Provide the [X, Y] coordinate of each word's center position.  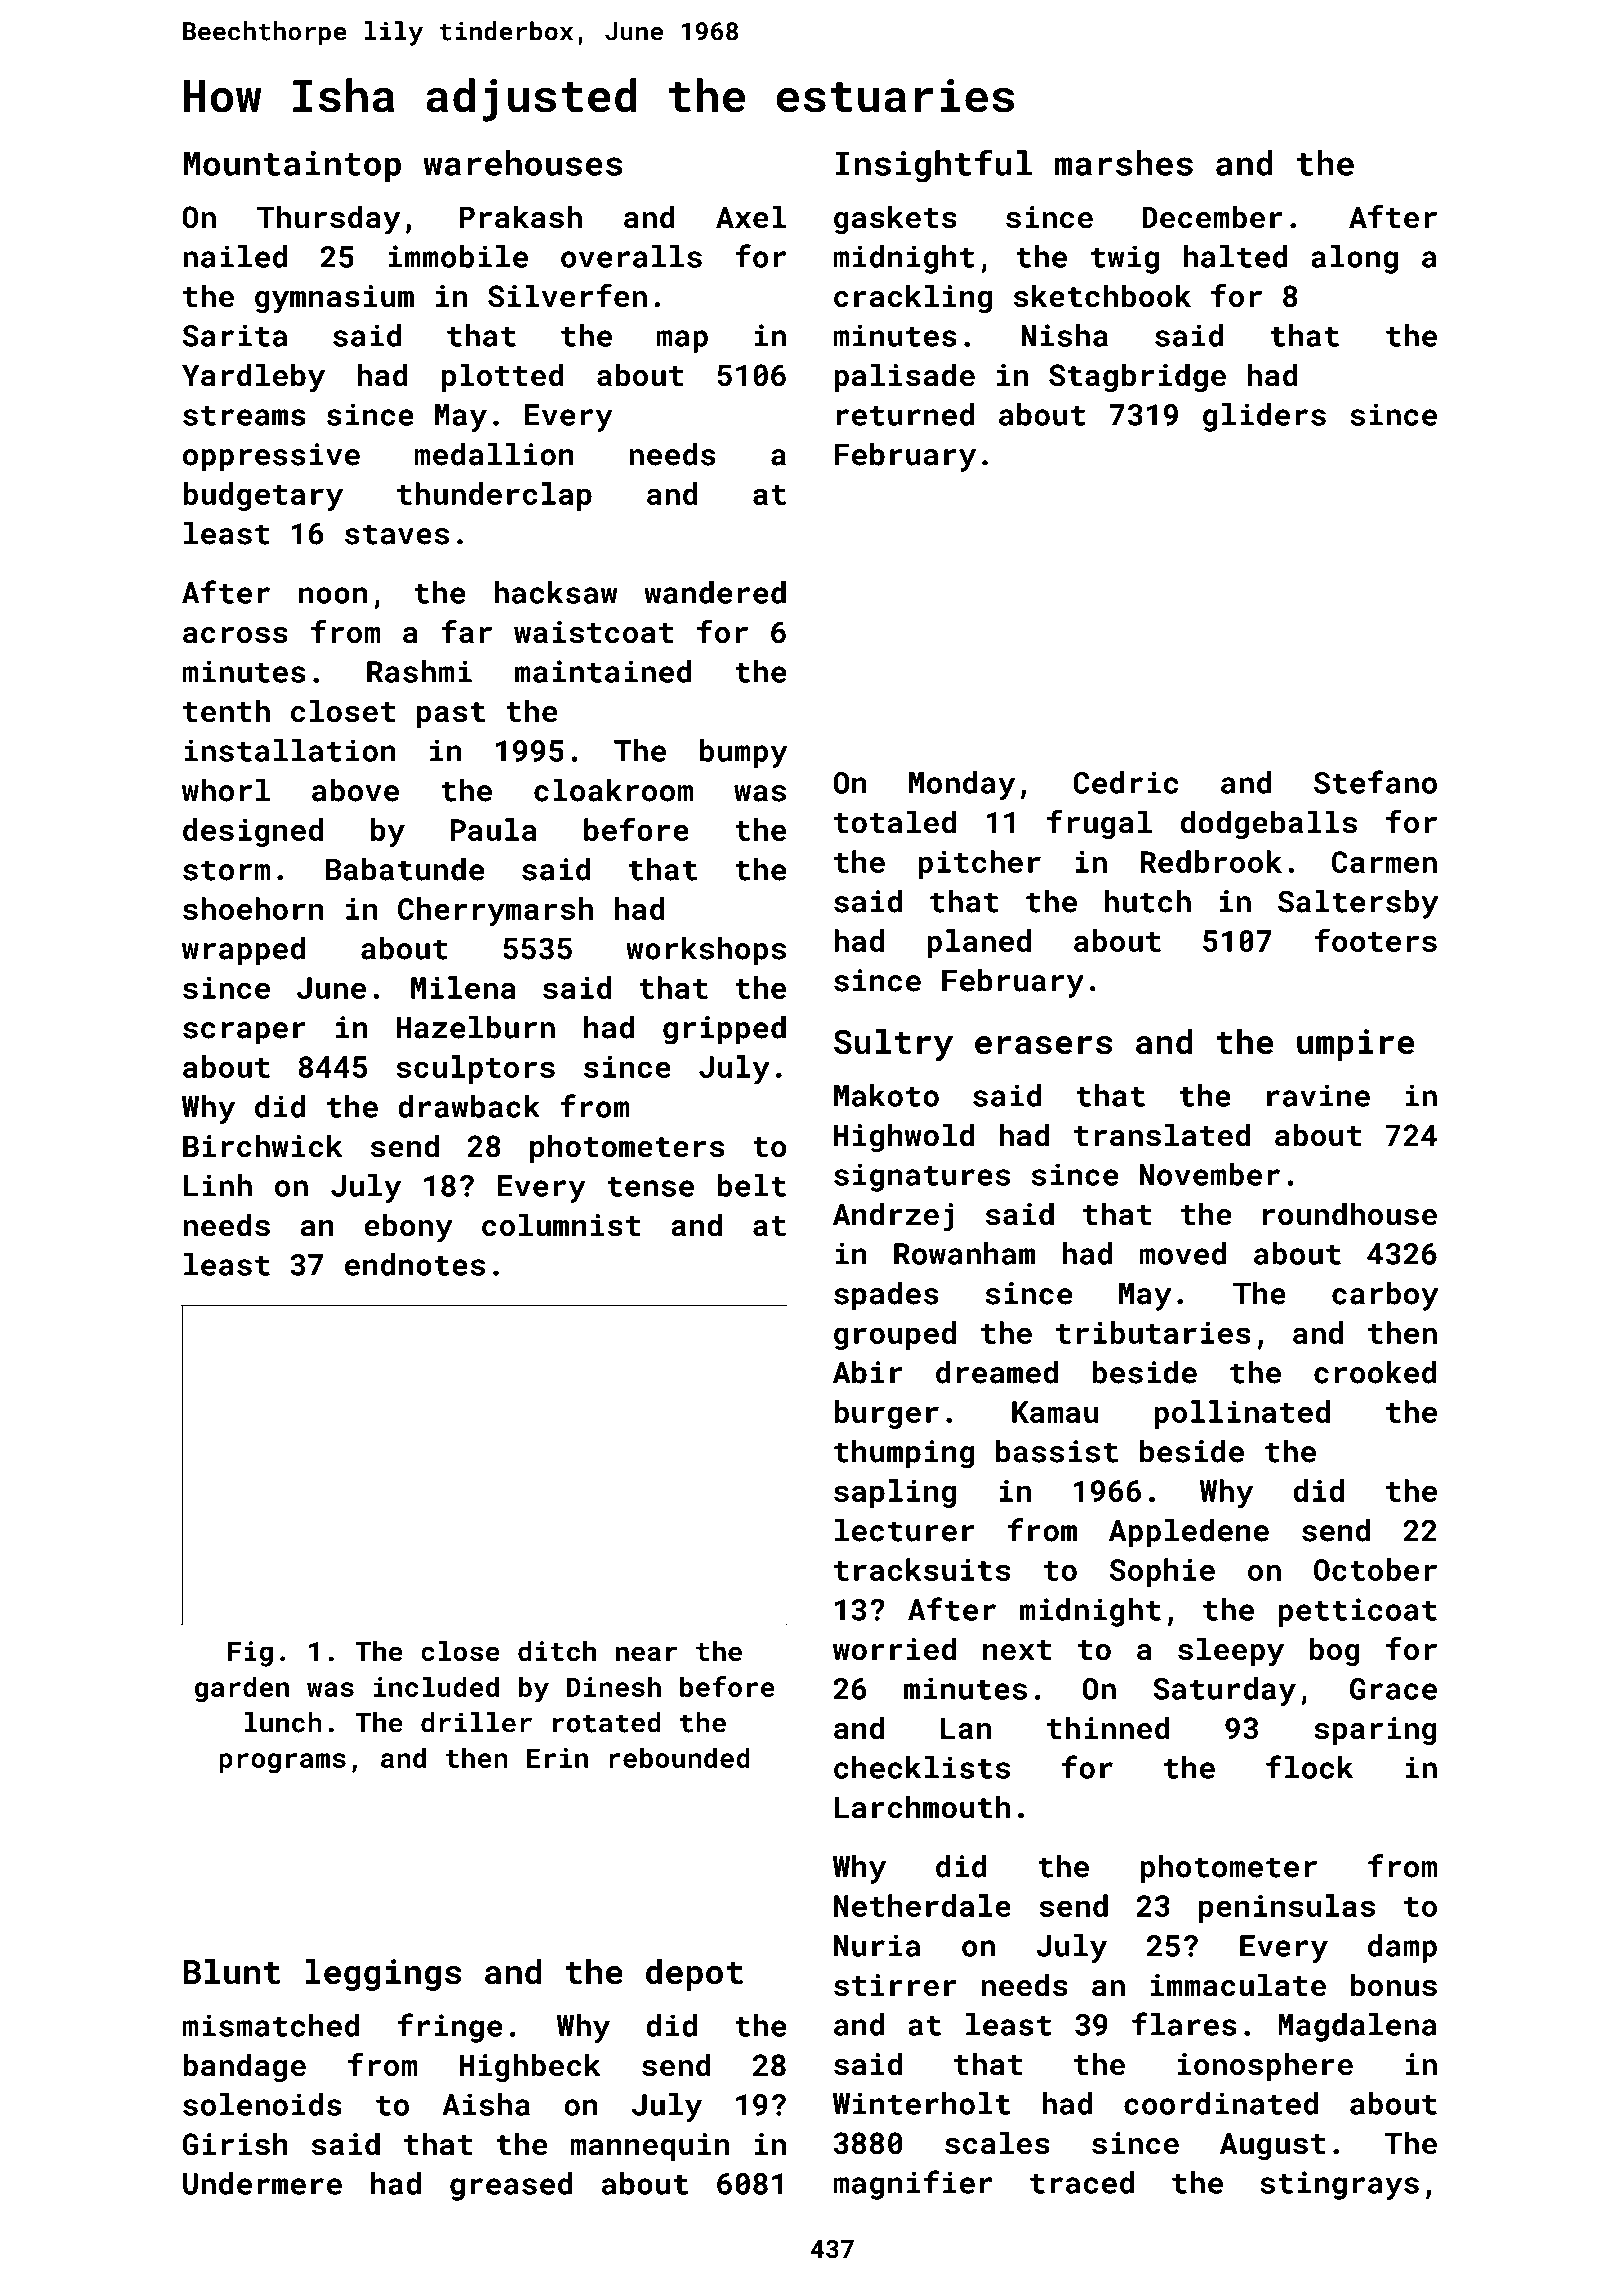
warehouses [522, 163]
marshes [1124, 163]
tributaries [1153, 1332]
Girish [235, 2144]
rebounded [679, 1757]
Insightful [933, 166]
